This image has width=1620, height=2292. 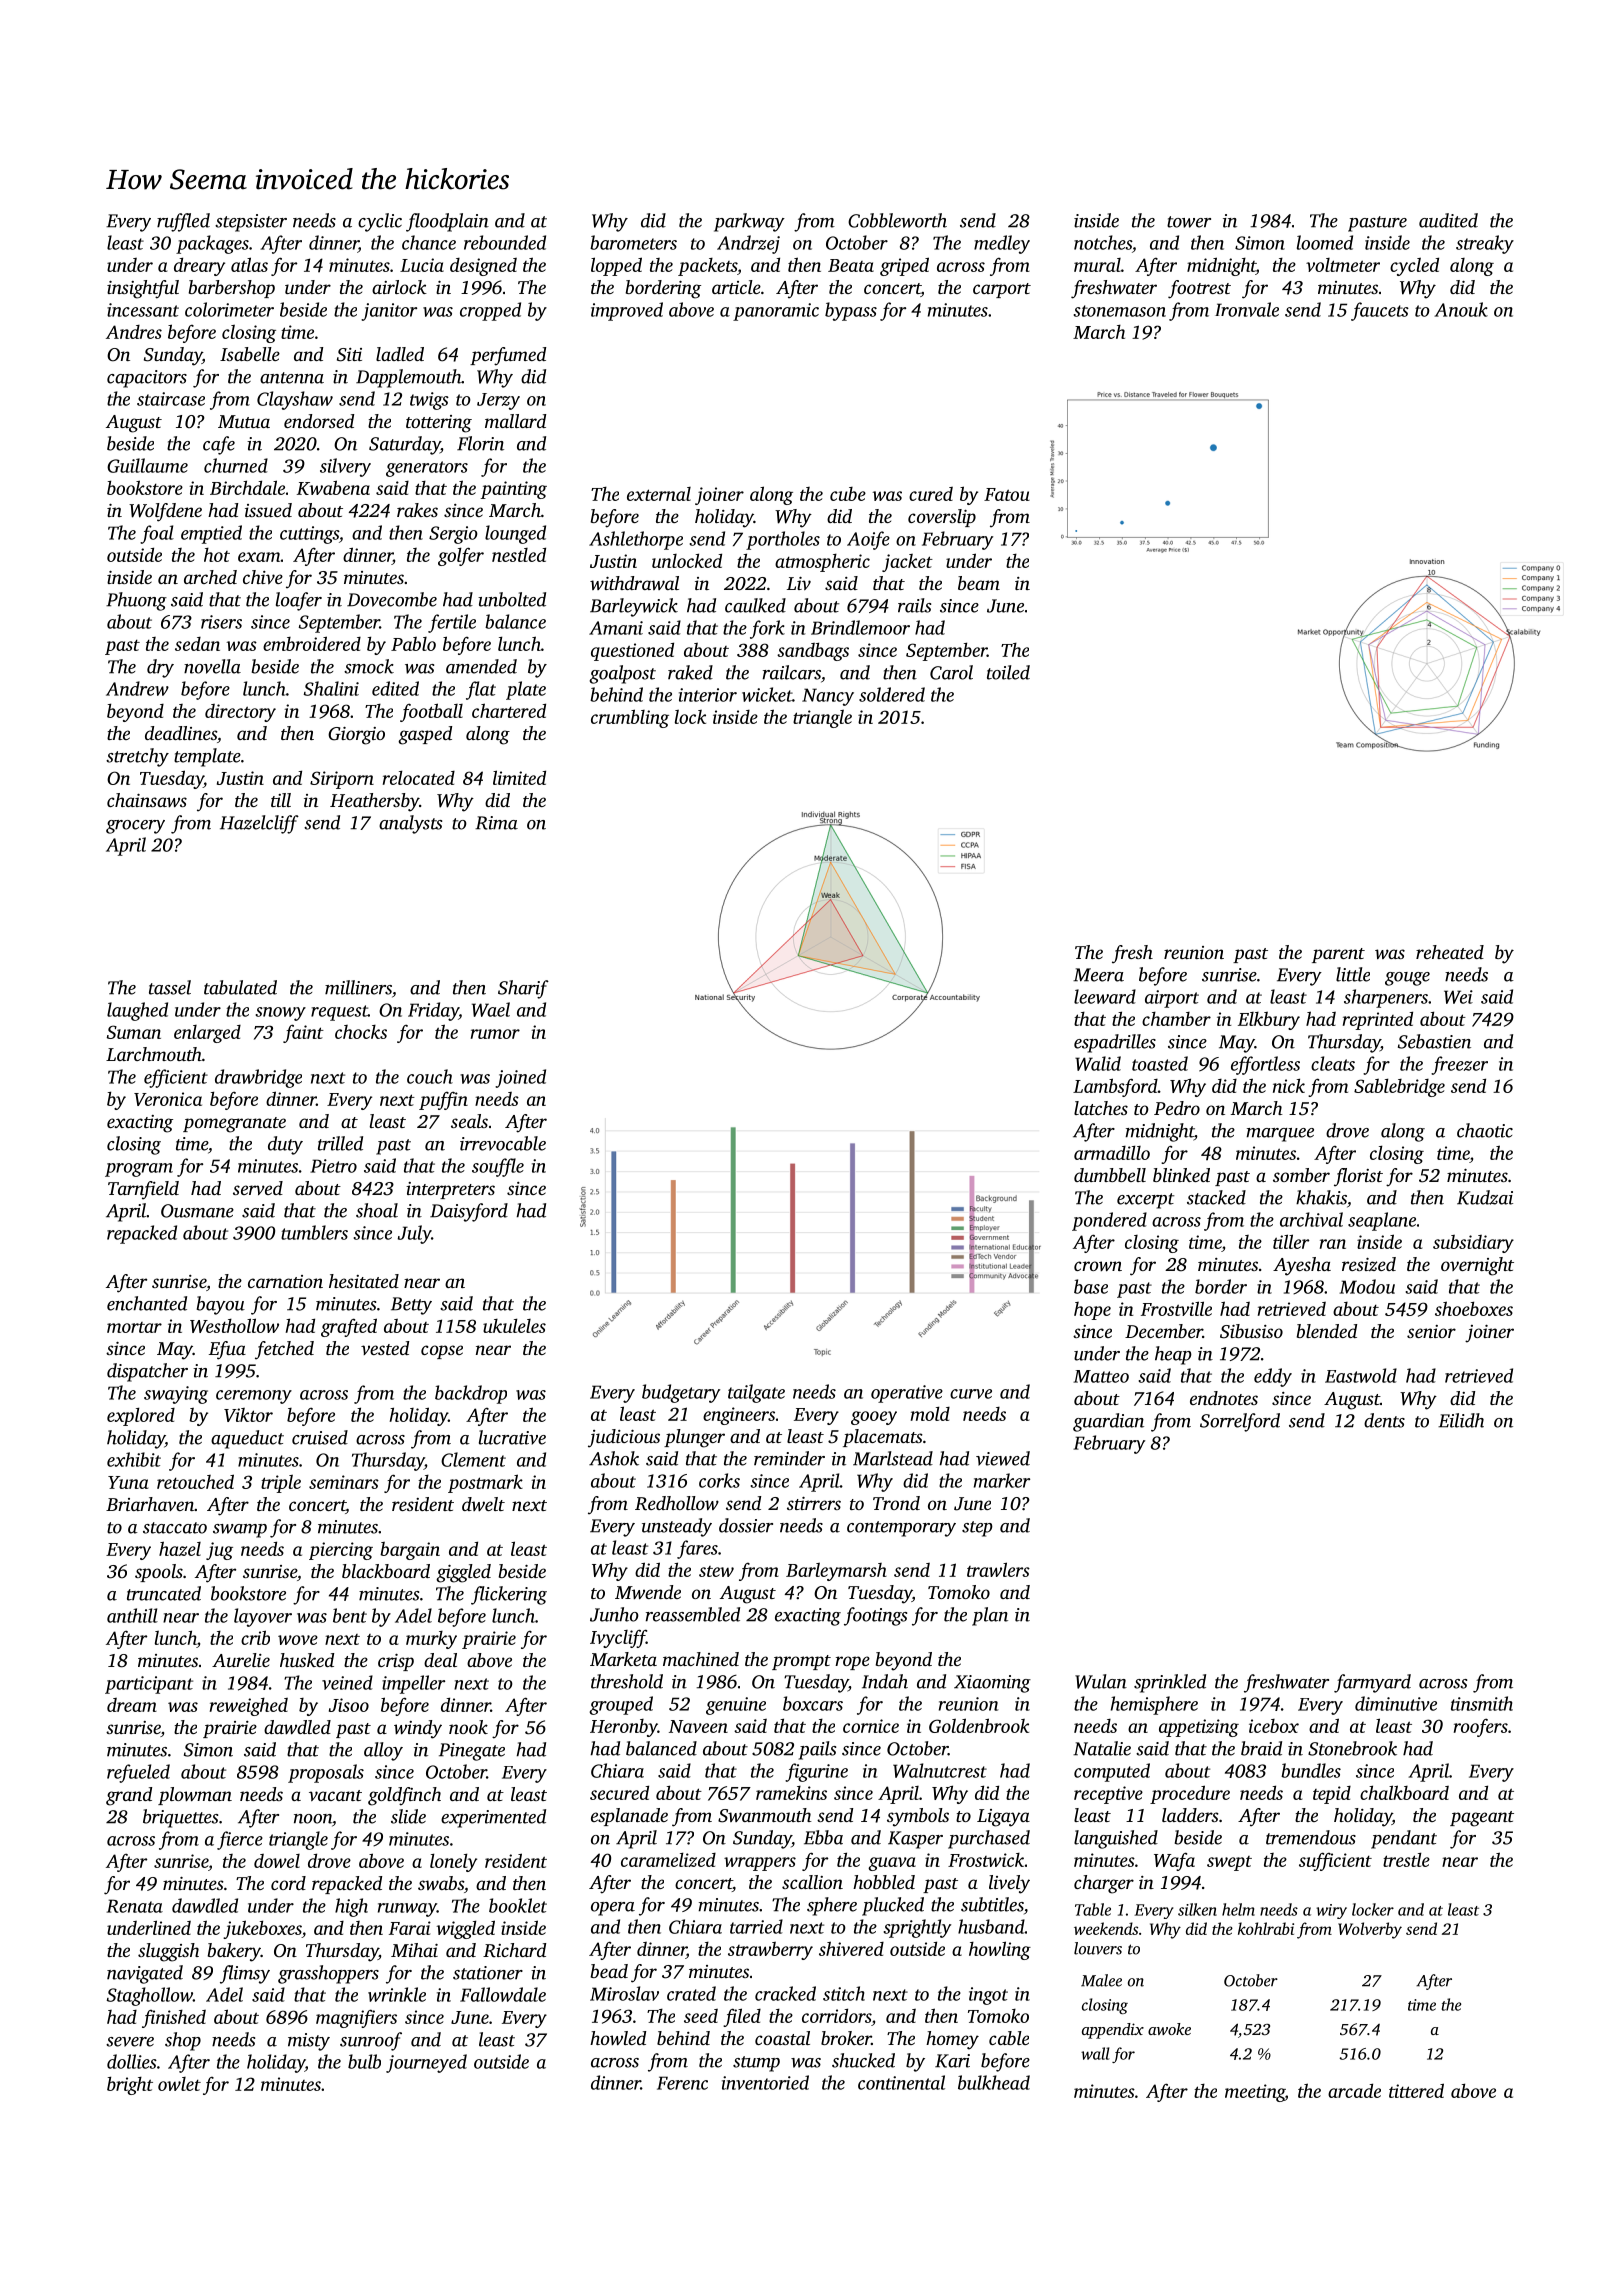 What do you see at coordinates (1172, 999) in the image?
I see `airport` at bounding box center [1172, 999].
